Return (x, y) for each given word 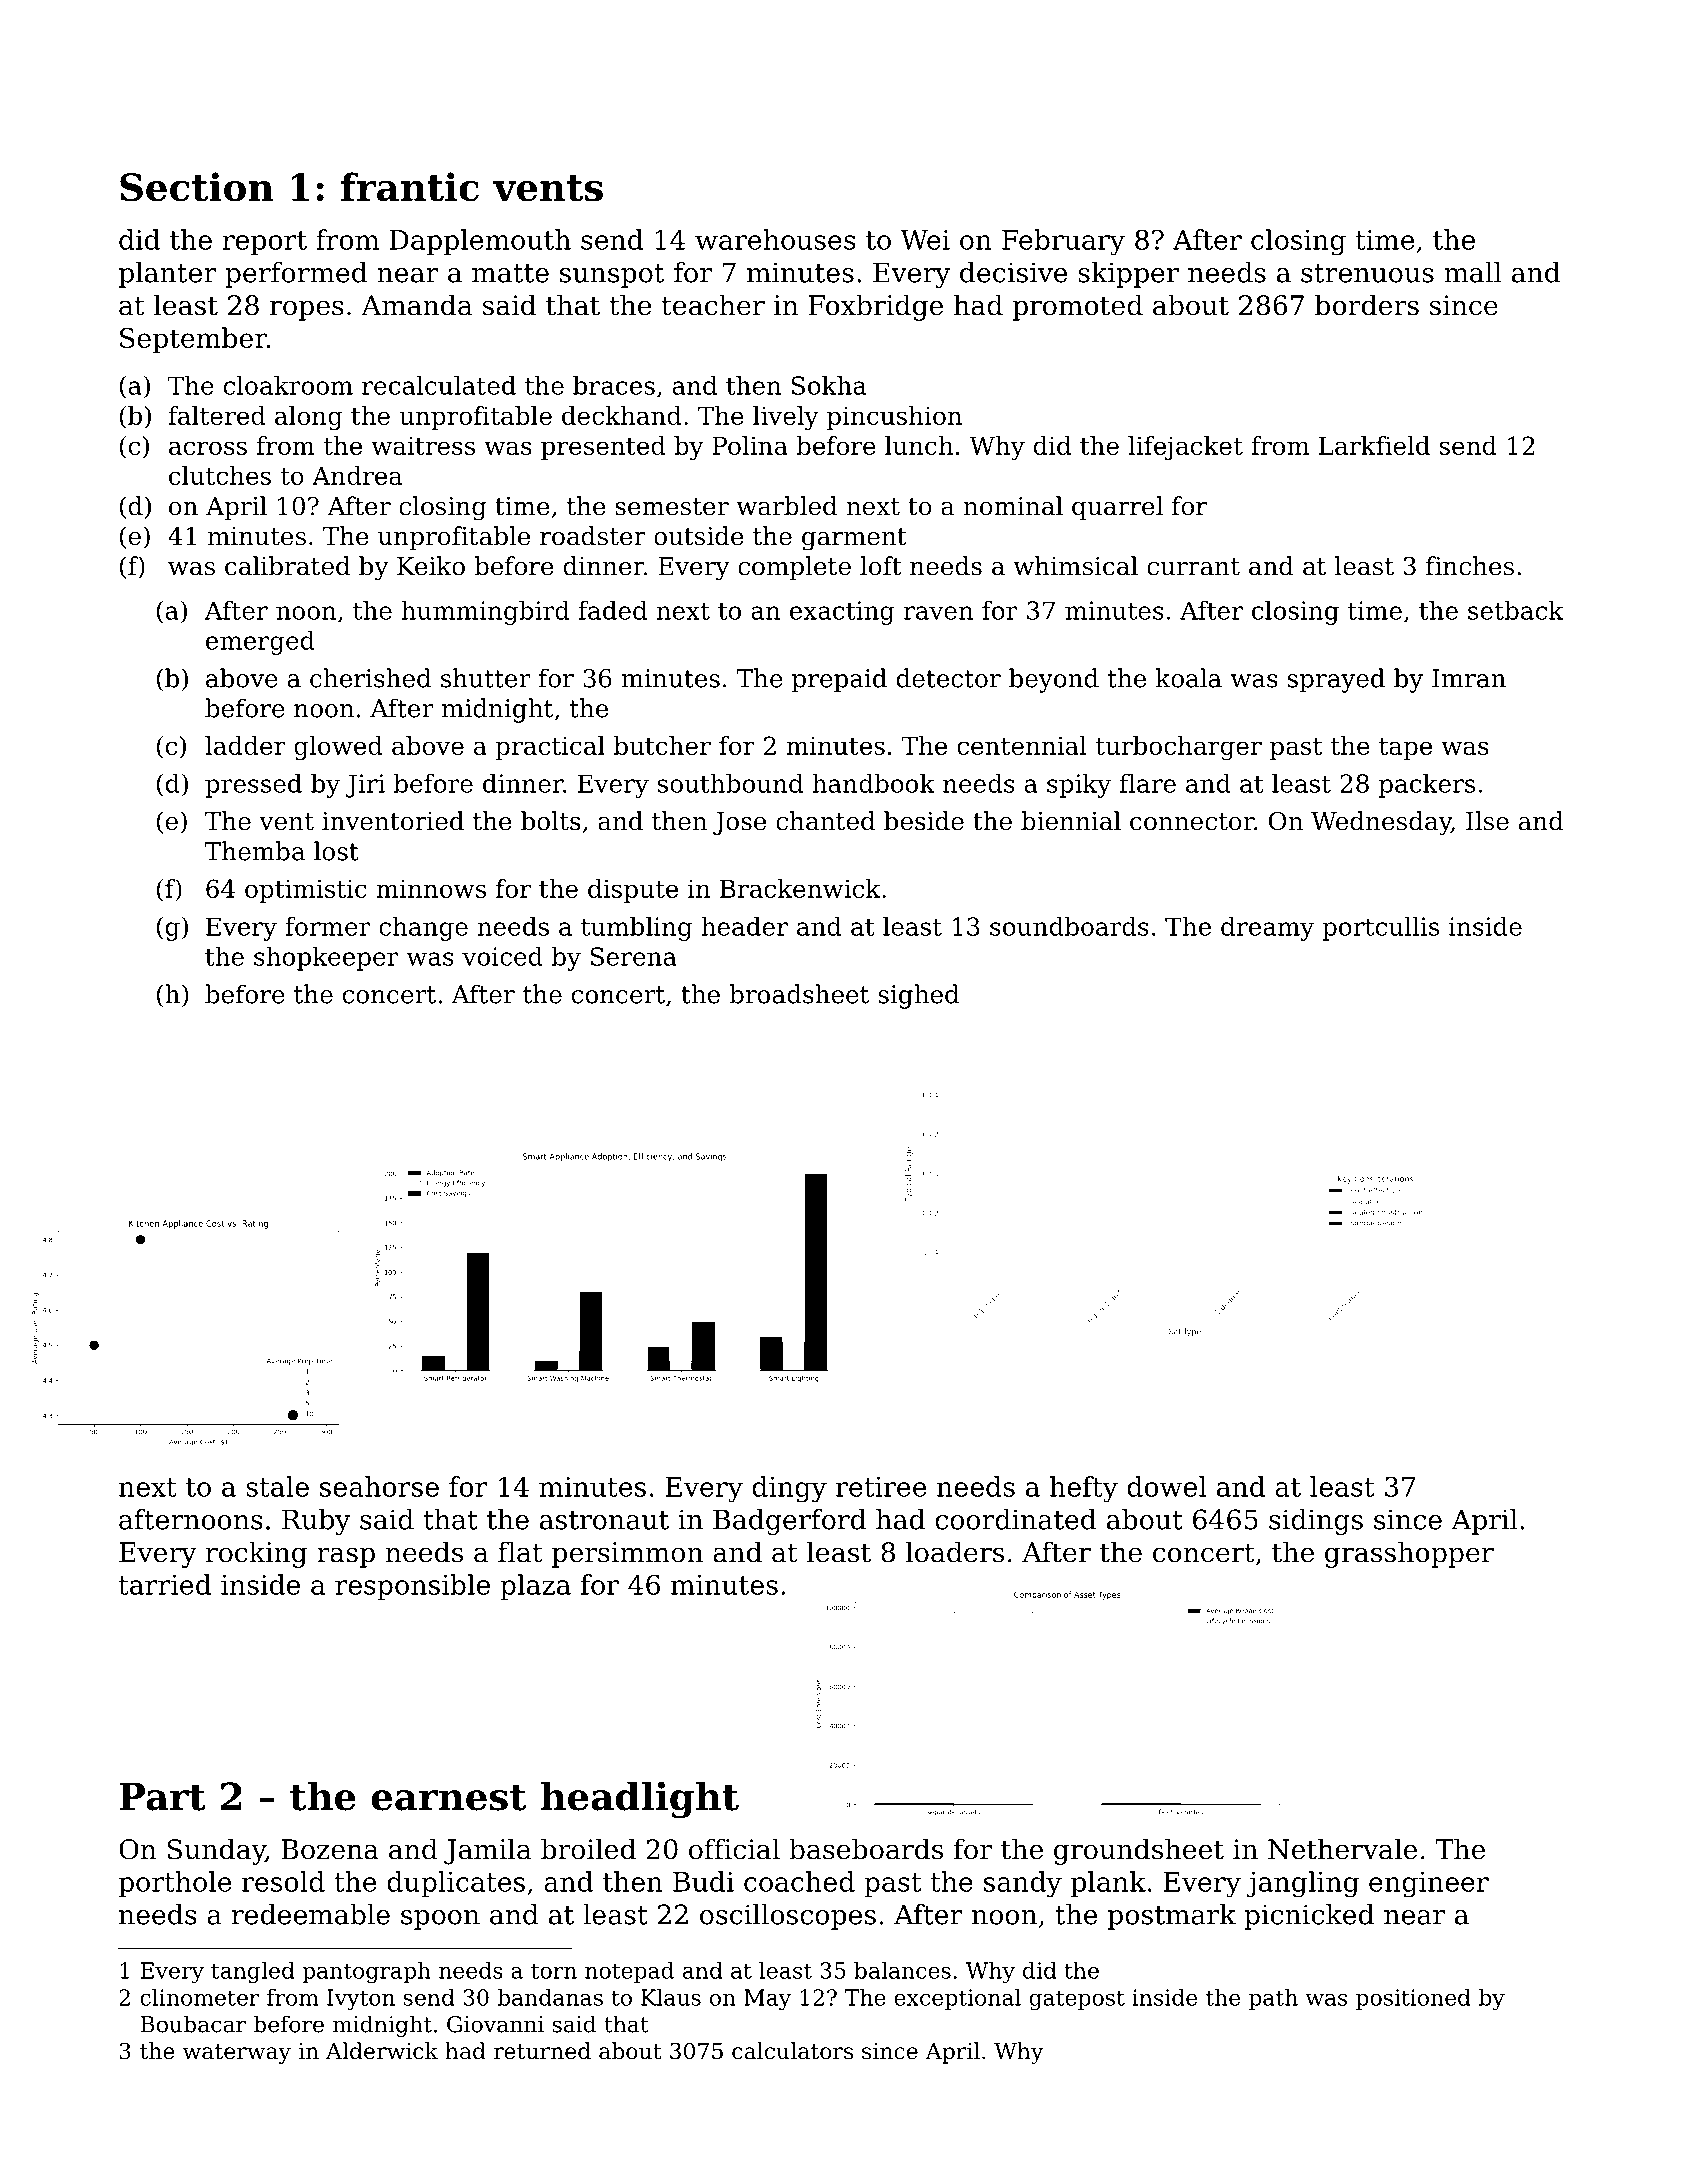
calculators (792, 2051)
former (328, 926)
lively (786, 418)
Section (197, 187)
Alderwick (382, 2051)
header (744, 926)
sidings (1316, 1522)
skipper (1128, 275)
